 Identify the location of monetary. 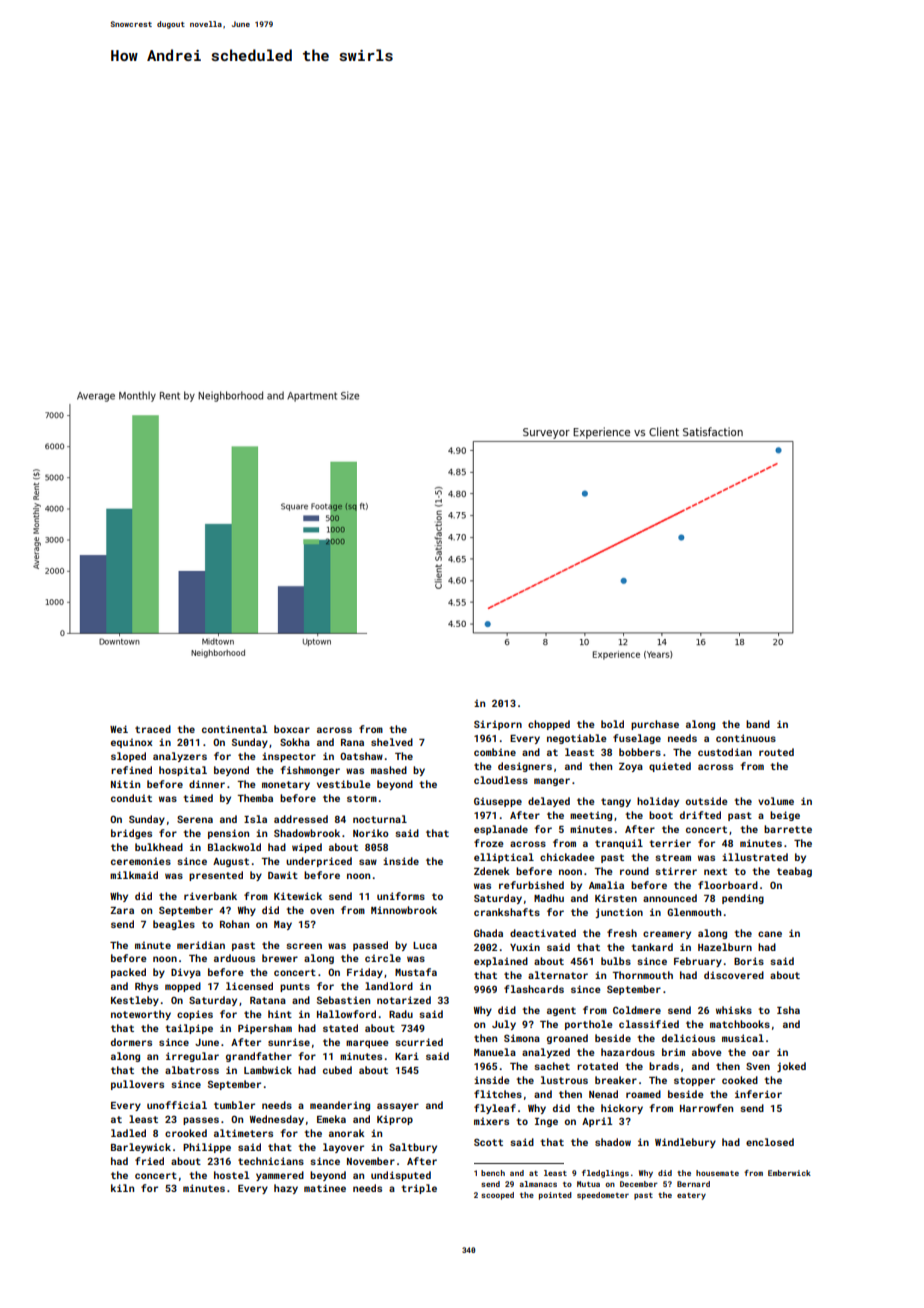
(286, 785).
